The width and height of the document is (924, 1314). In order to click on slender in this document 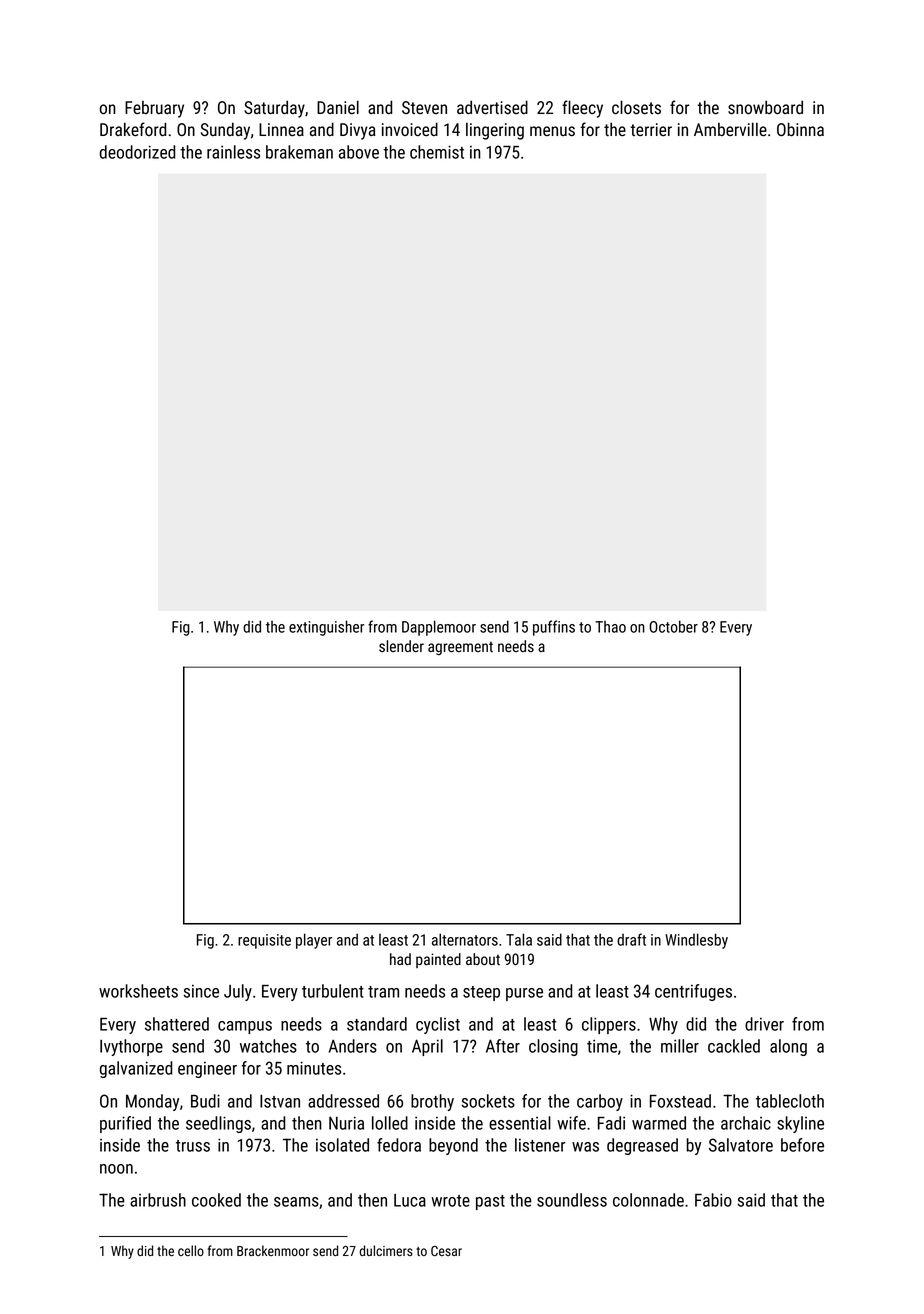, I will do `click(401, 646)`.
